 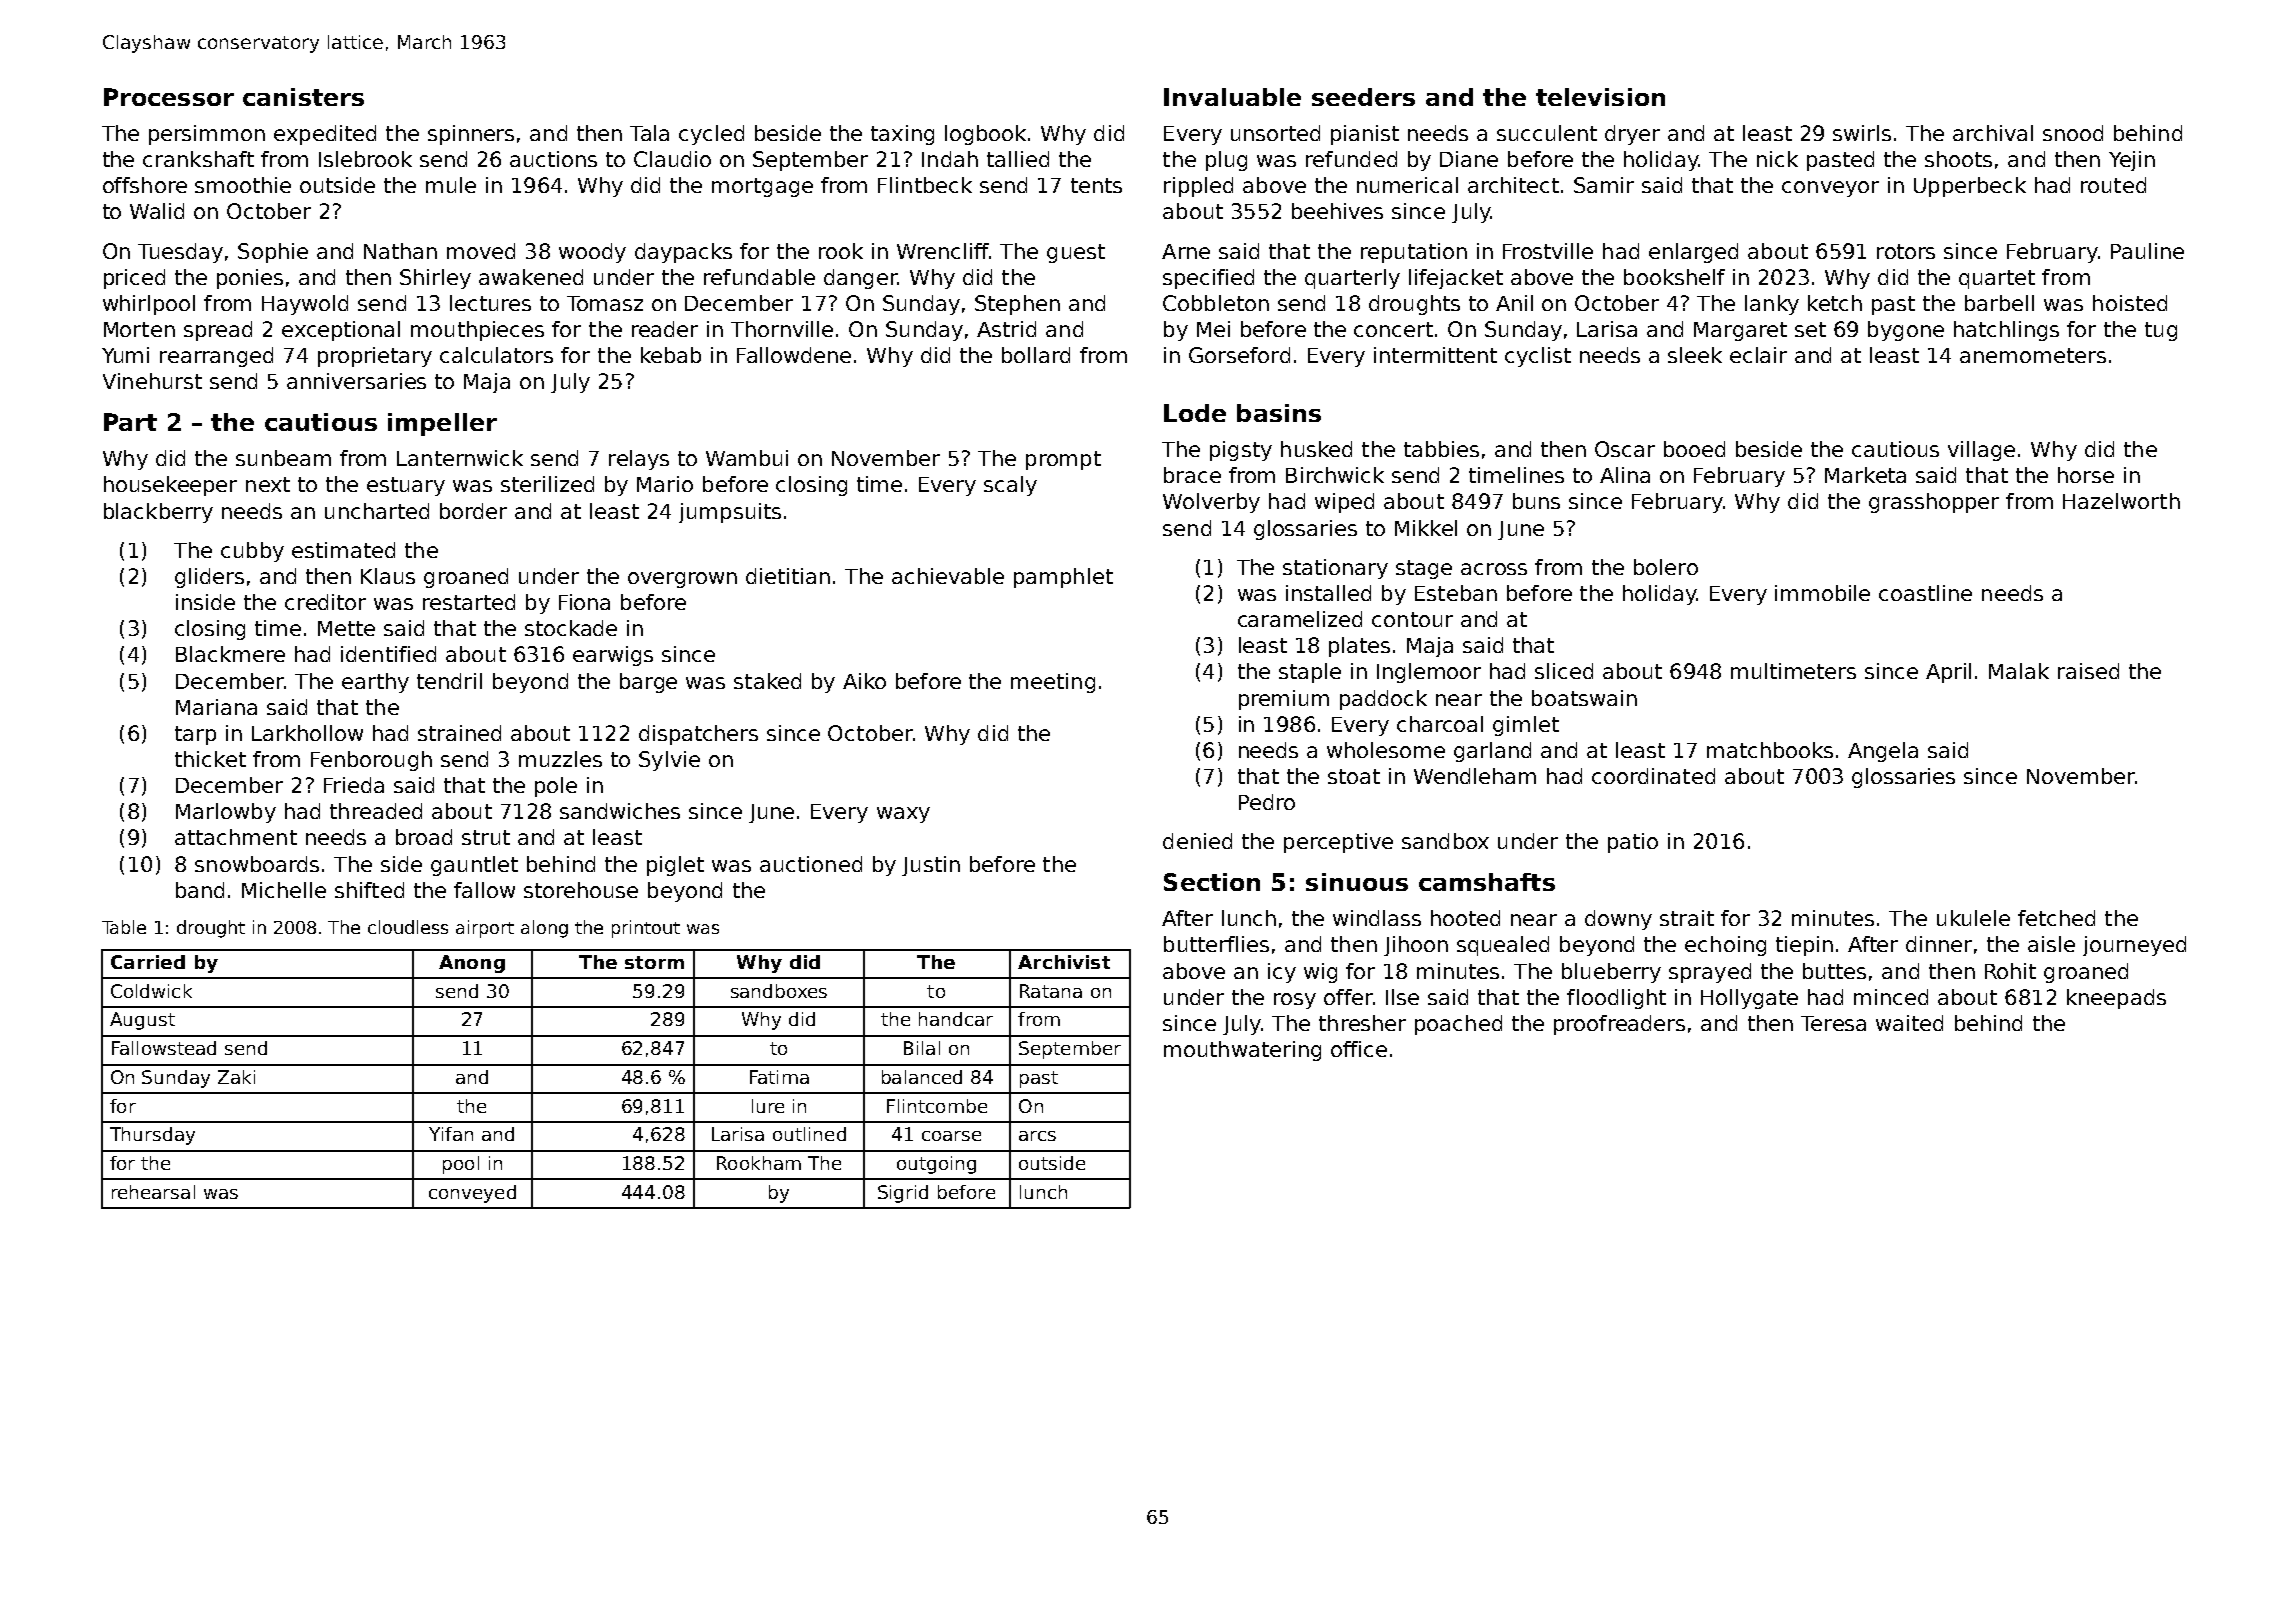 I want to click on Michelle, so click(x=284, y=890).
